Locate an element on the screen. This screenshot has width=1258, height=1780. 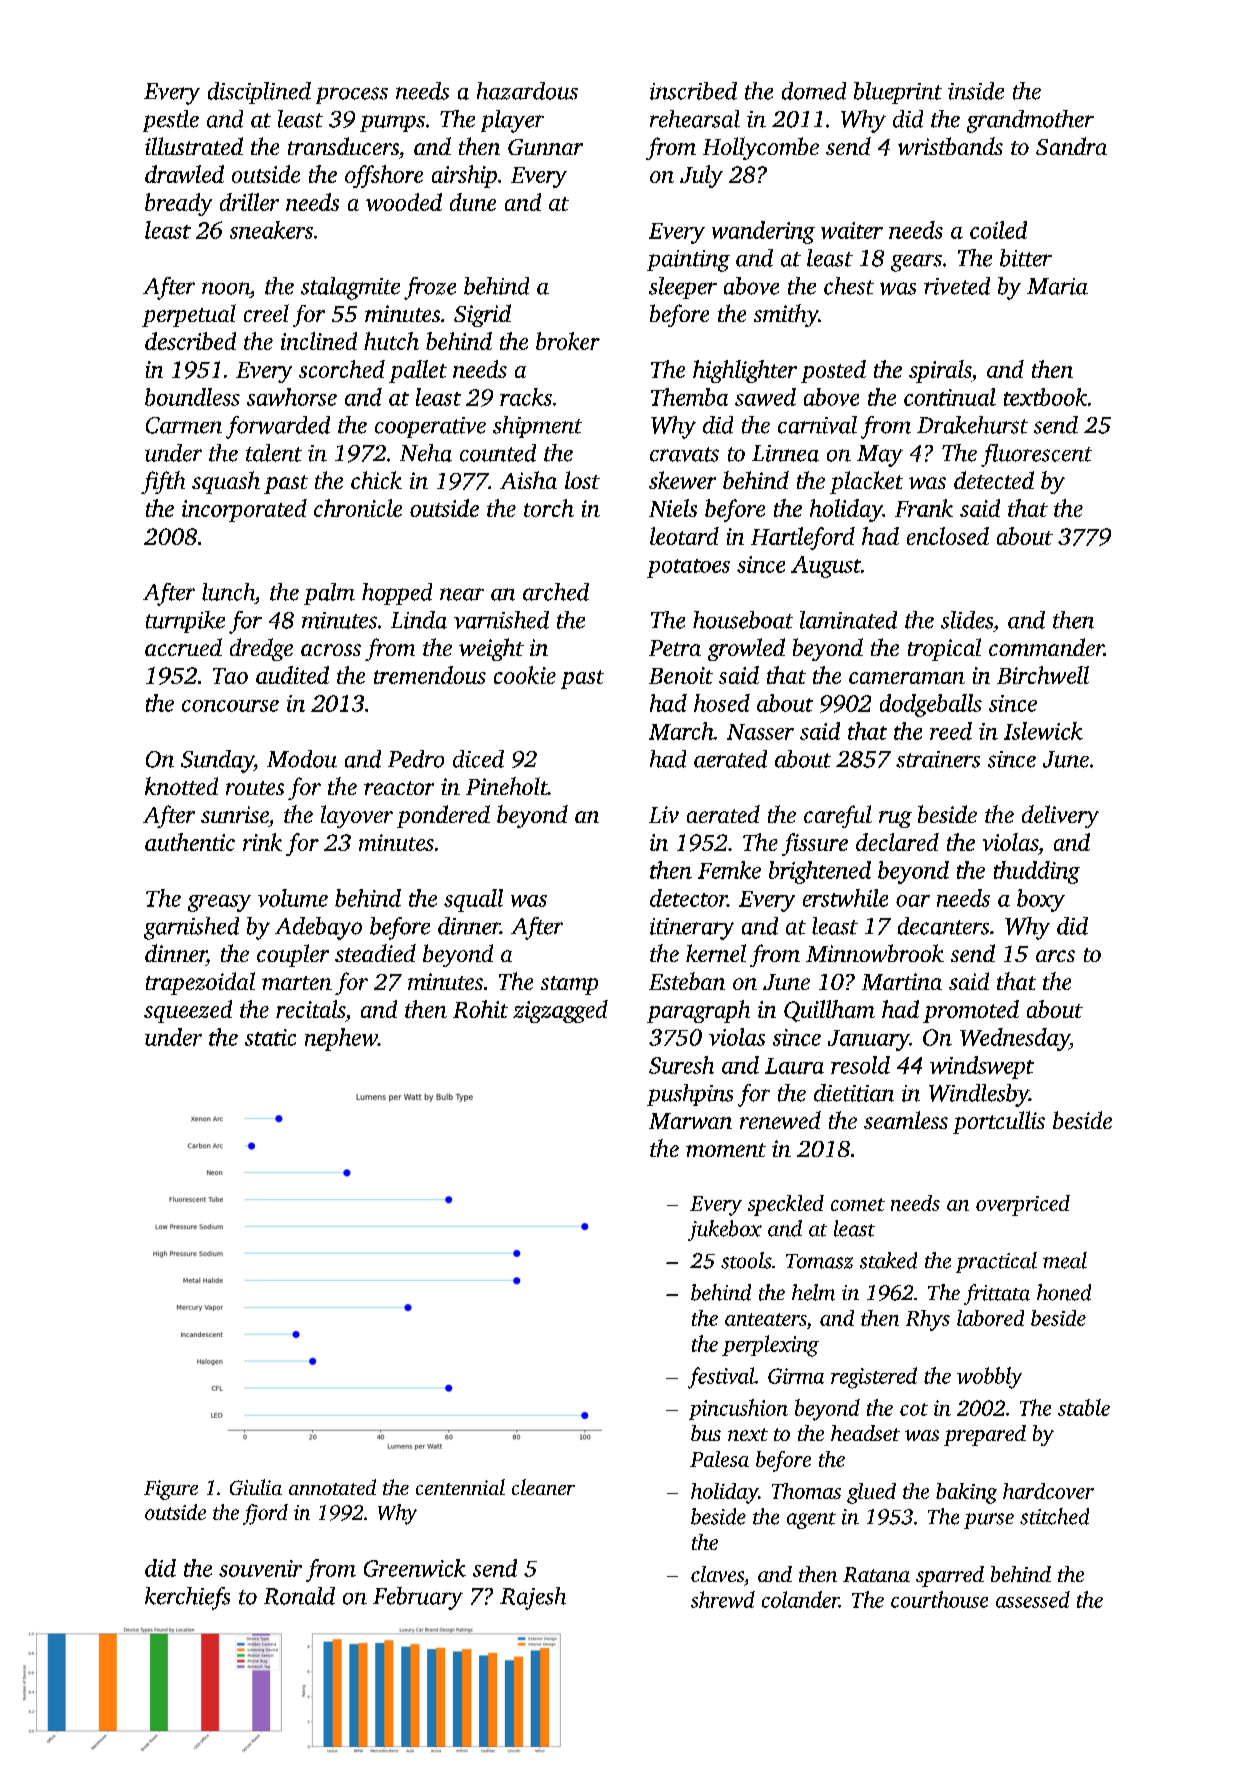
process is located at coordinates (352, 95).
